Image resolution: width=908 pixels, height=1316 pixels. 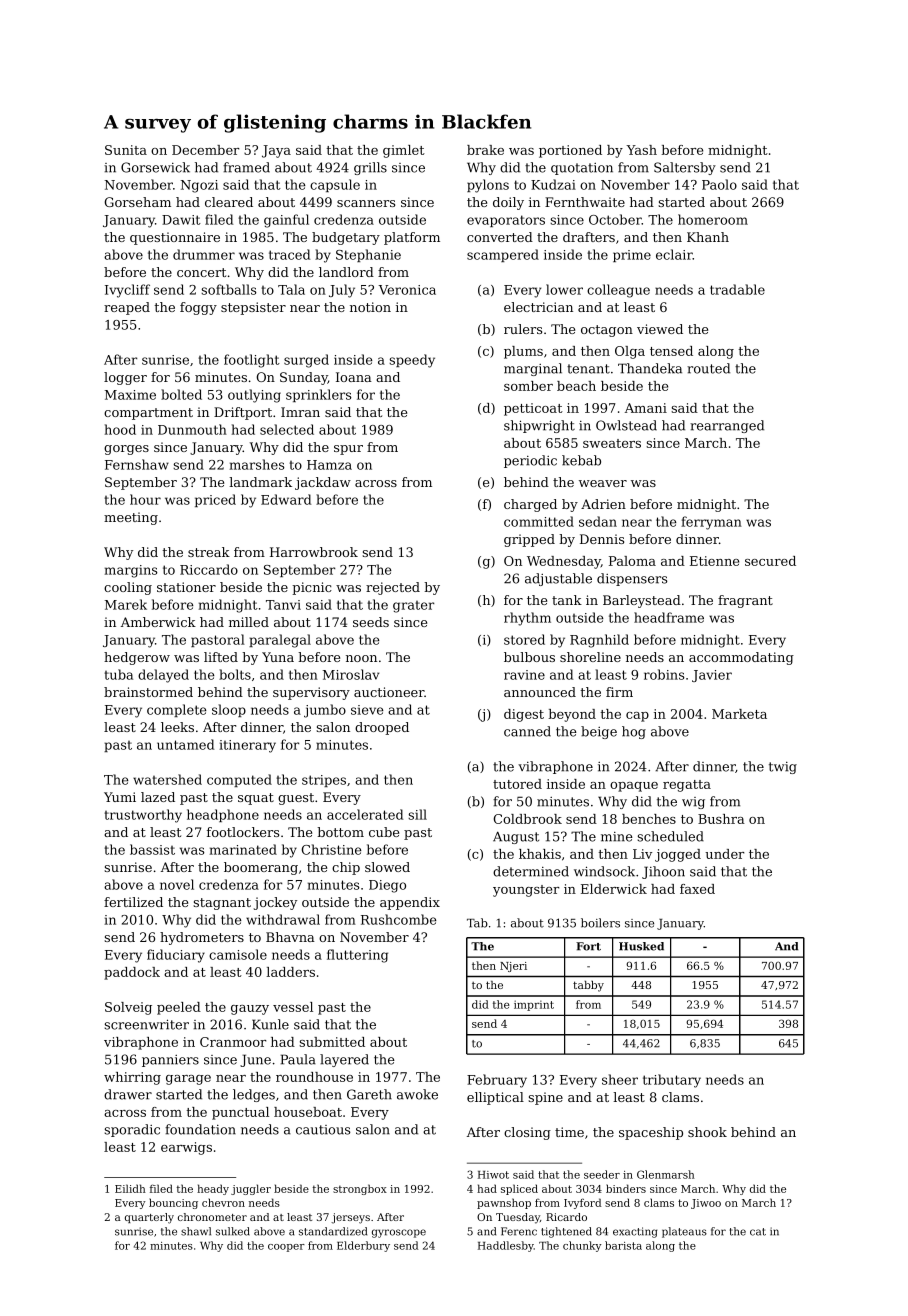 What do you see at coordinates (148, 414) in the screenshot?
I see `compartment` at bounding box center [148, 414].
